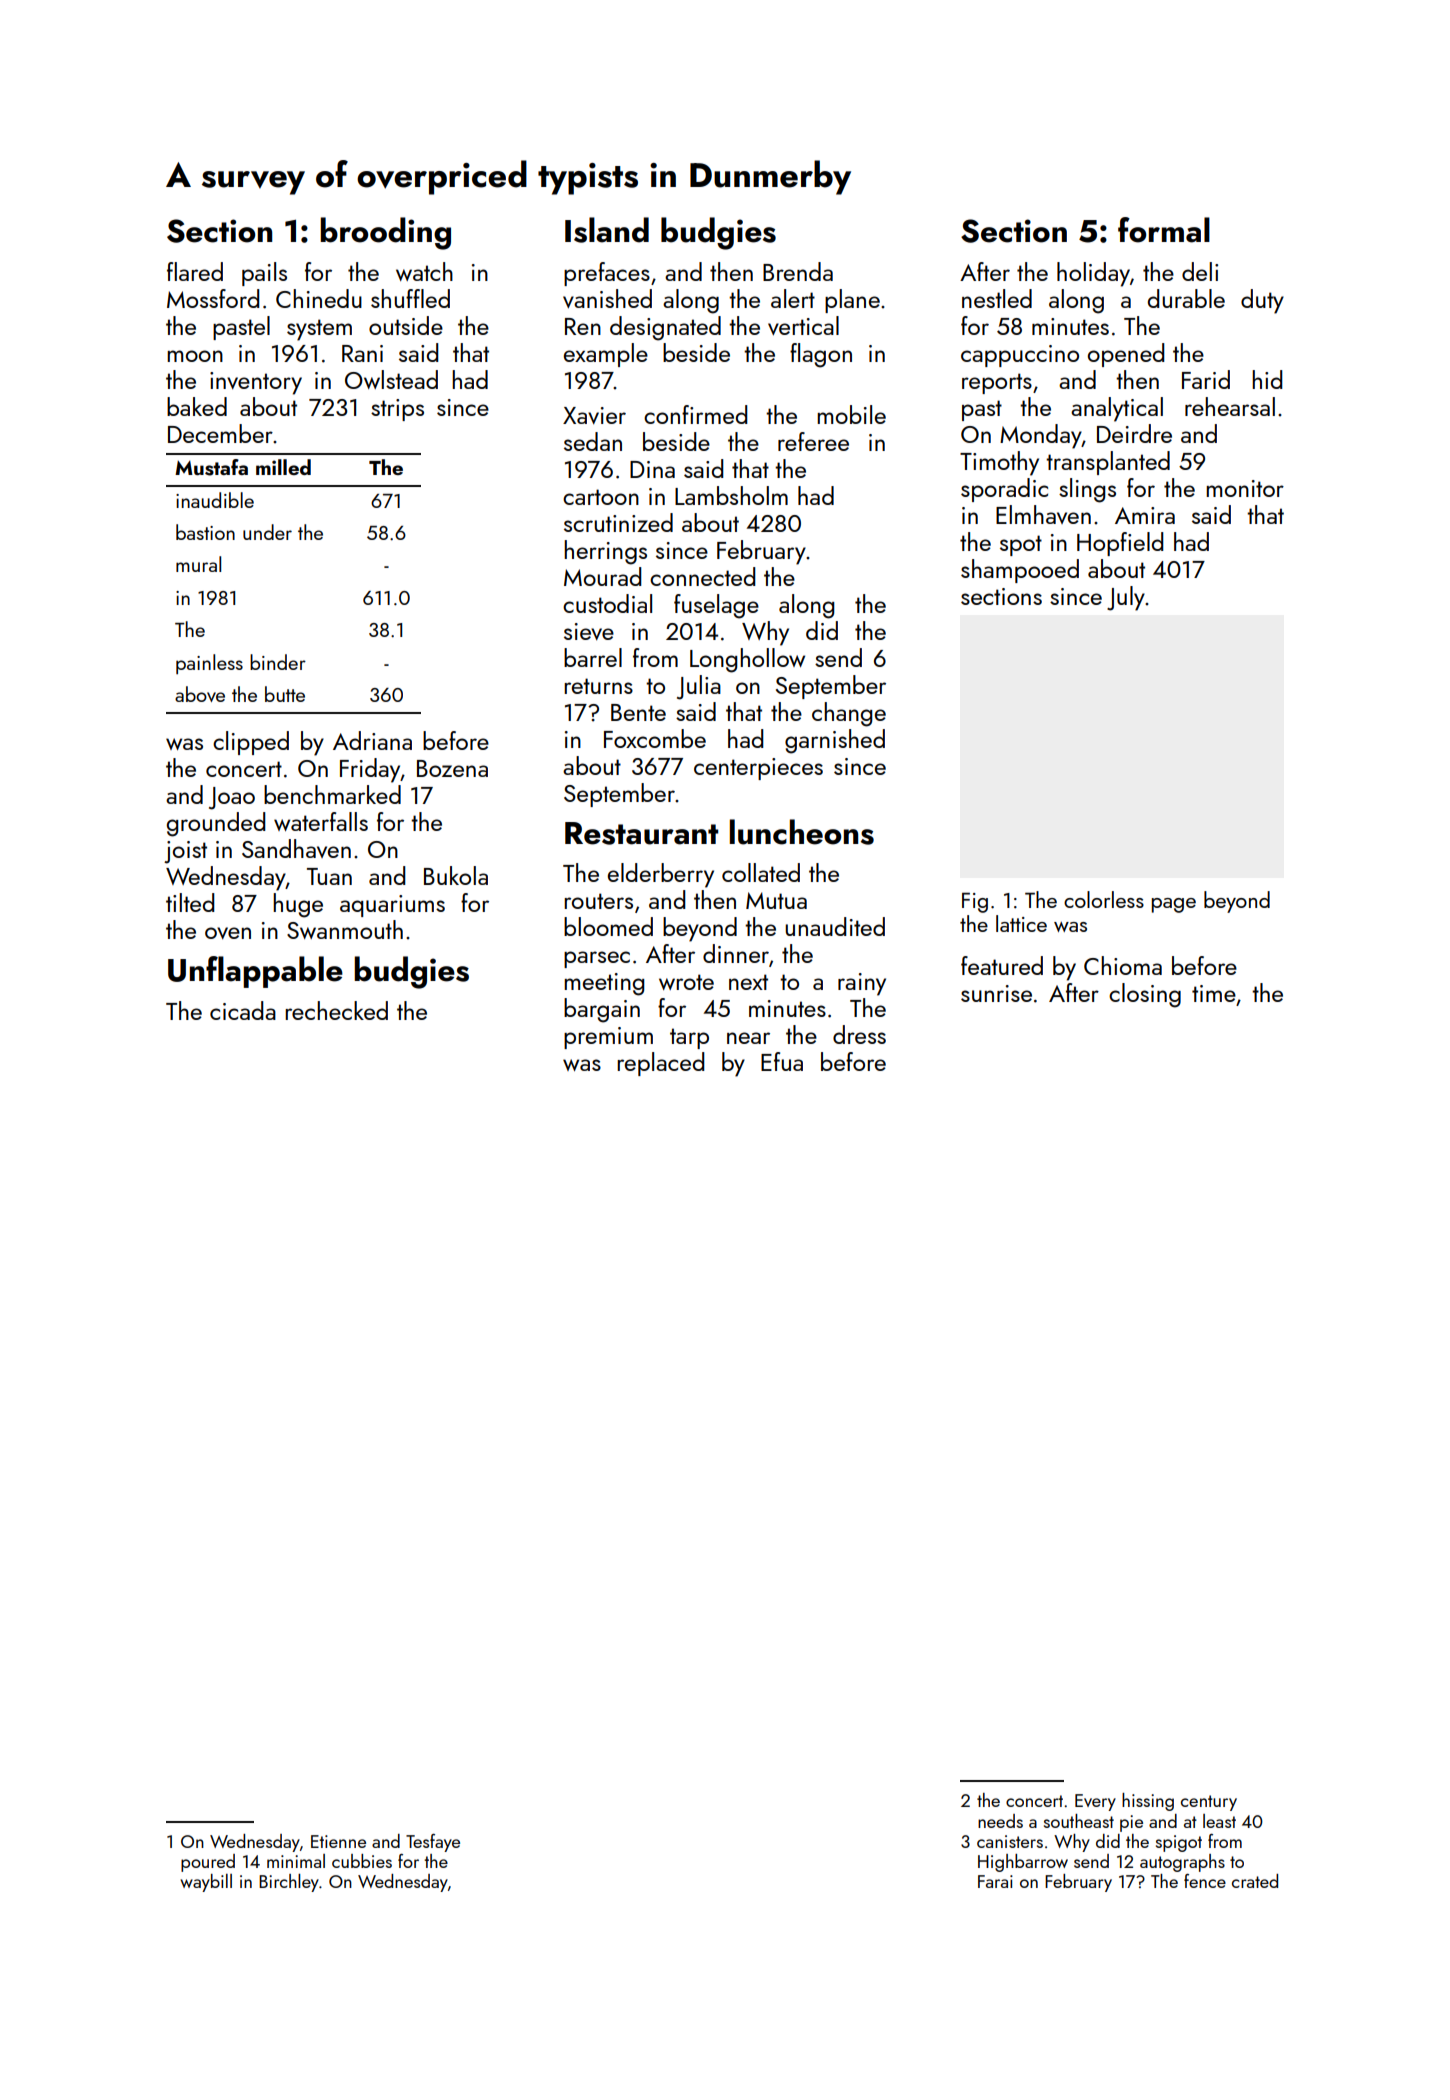  What do you see at coordinates (1021, 545) in the screenshot?
I see `spot` at bounding box center [1021, 545].
